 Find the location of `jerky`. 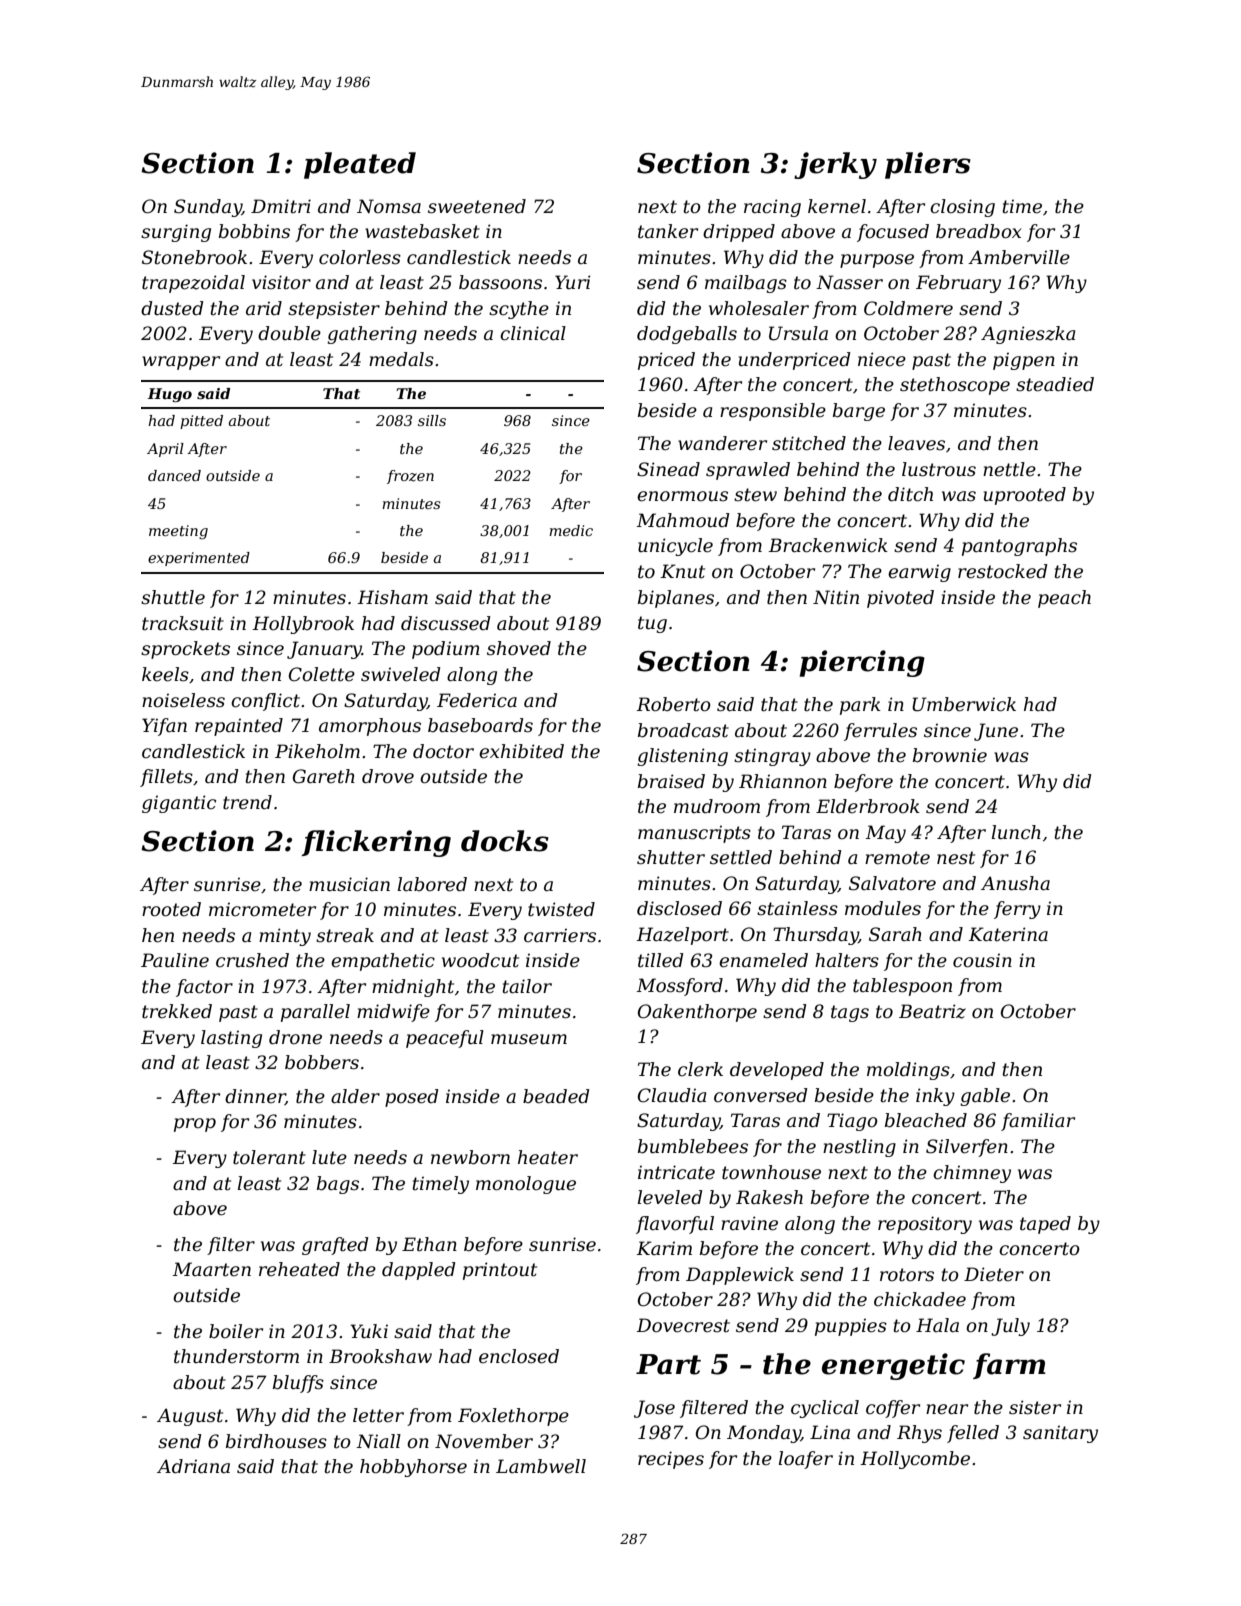

jerky is located at coordinates (835, 165).
